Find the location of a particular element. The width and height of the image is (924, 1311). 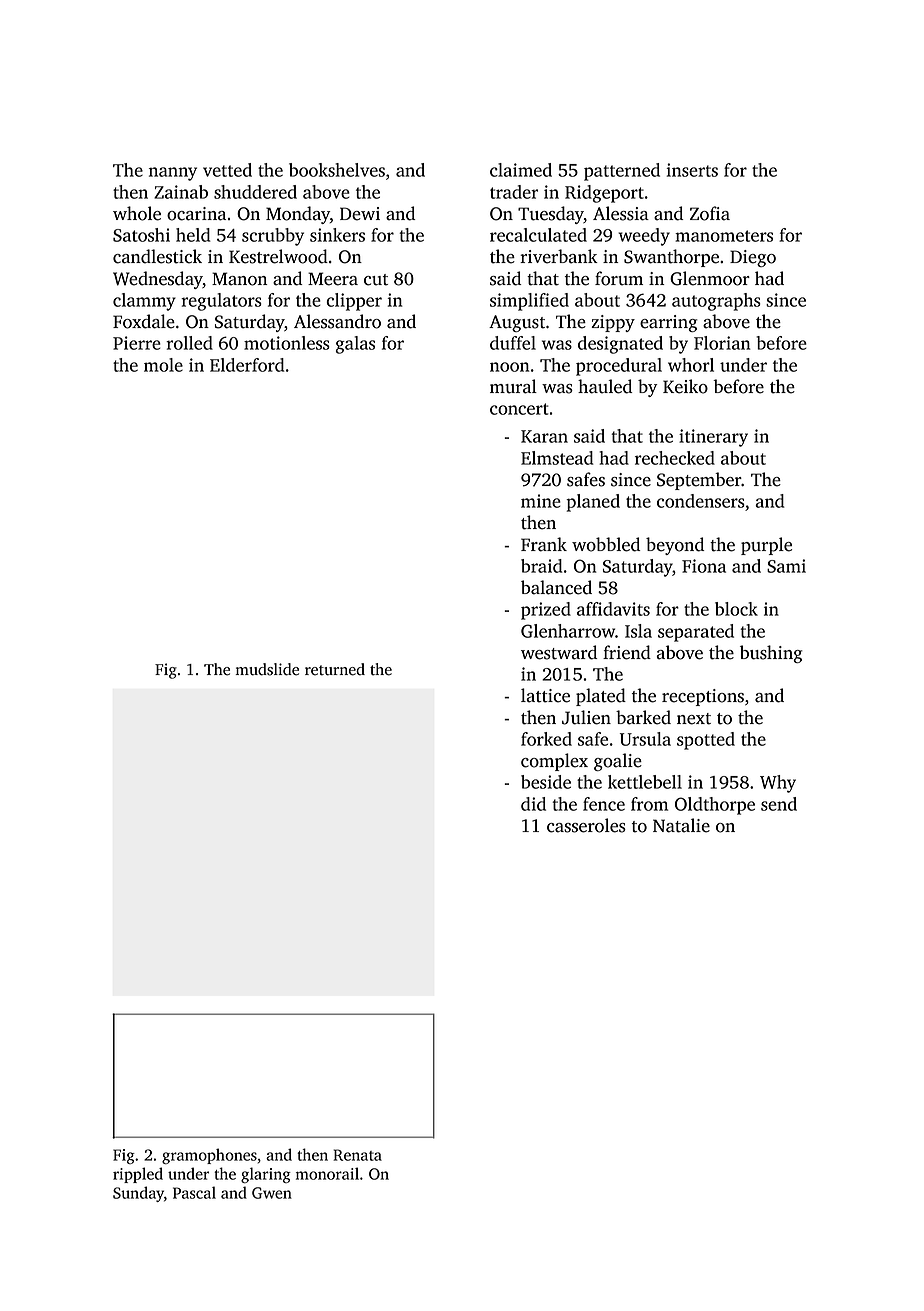

returned is located at coordinates (335, 669).
